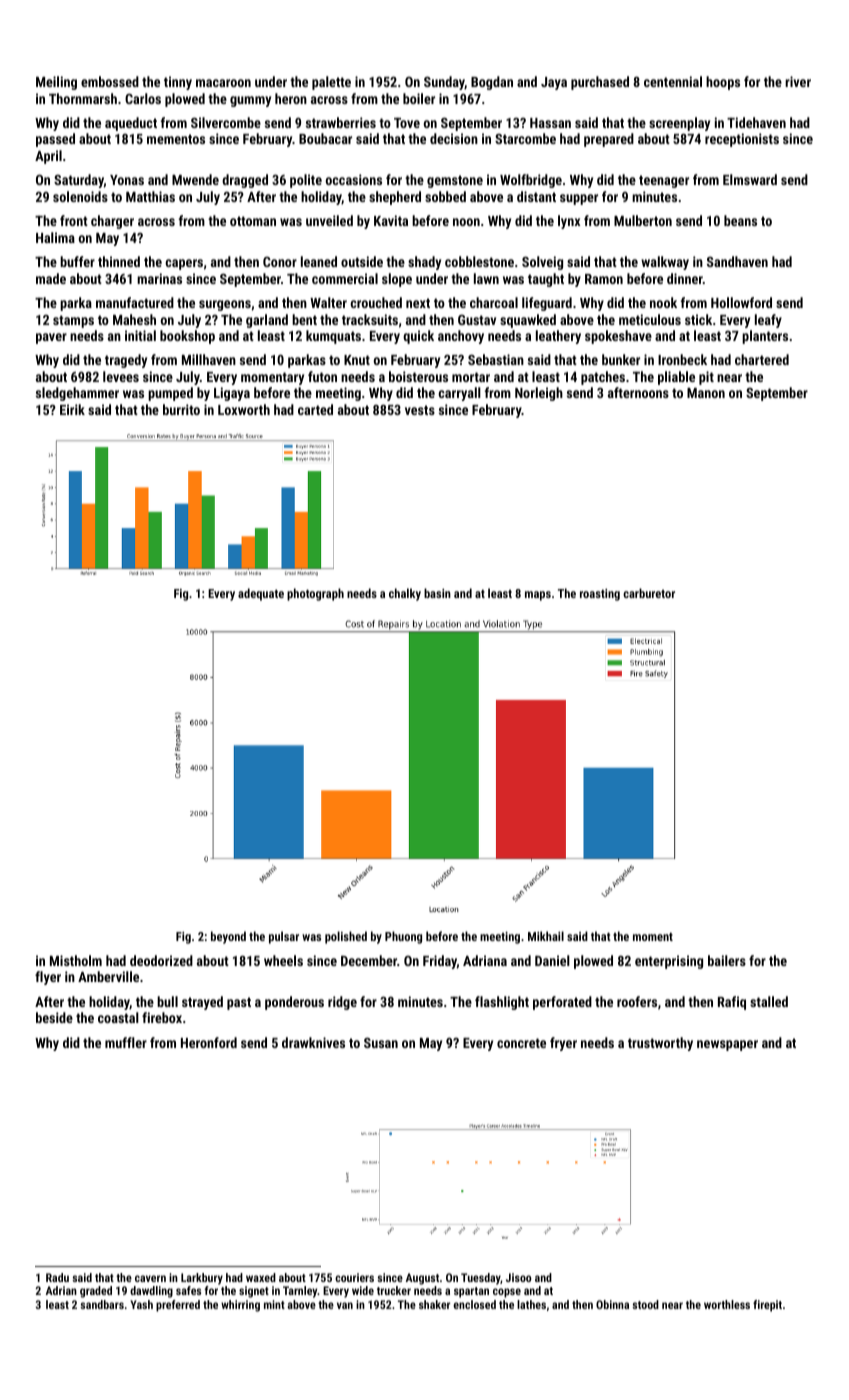  Describe the element at coordinates (261, 594) in the screenshot. I see `adequate` at that location.
